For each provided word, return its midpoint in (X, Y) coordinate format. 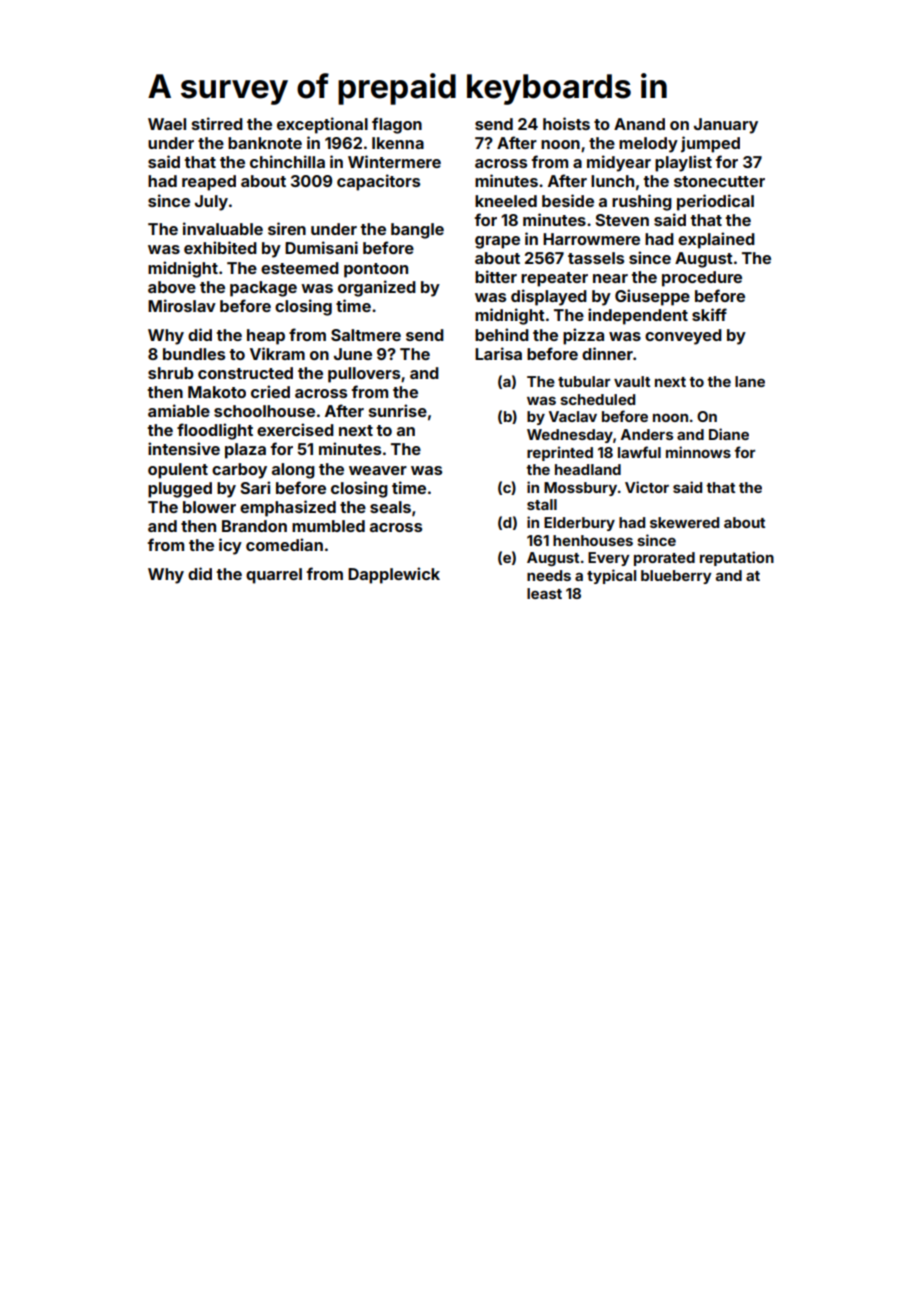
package (263, 289)
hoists (566, 123)
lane (750, 381)
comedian (284, 544)
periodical (715, 202)
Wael (167, 124)
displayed (549, 297)
